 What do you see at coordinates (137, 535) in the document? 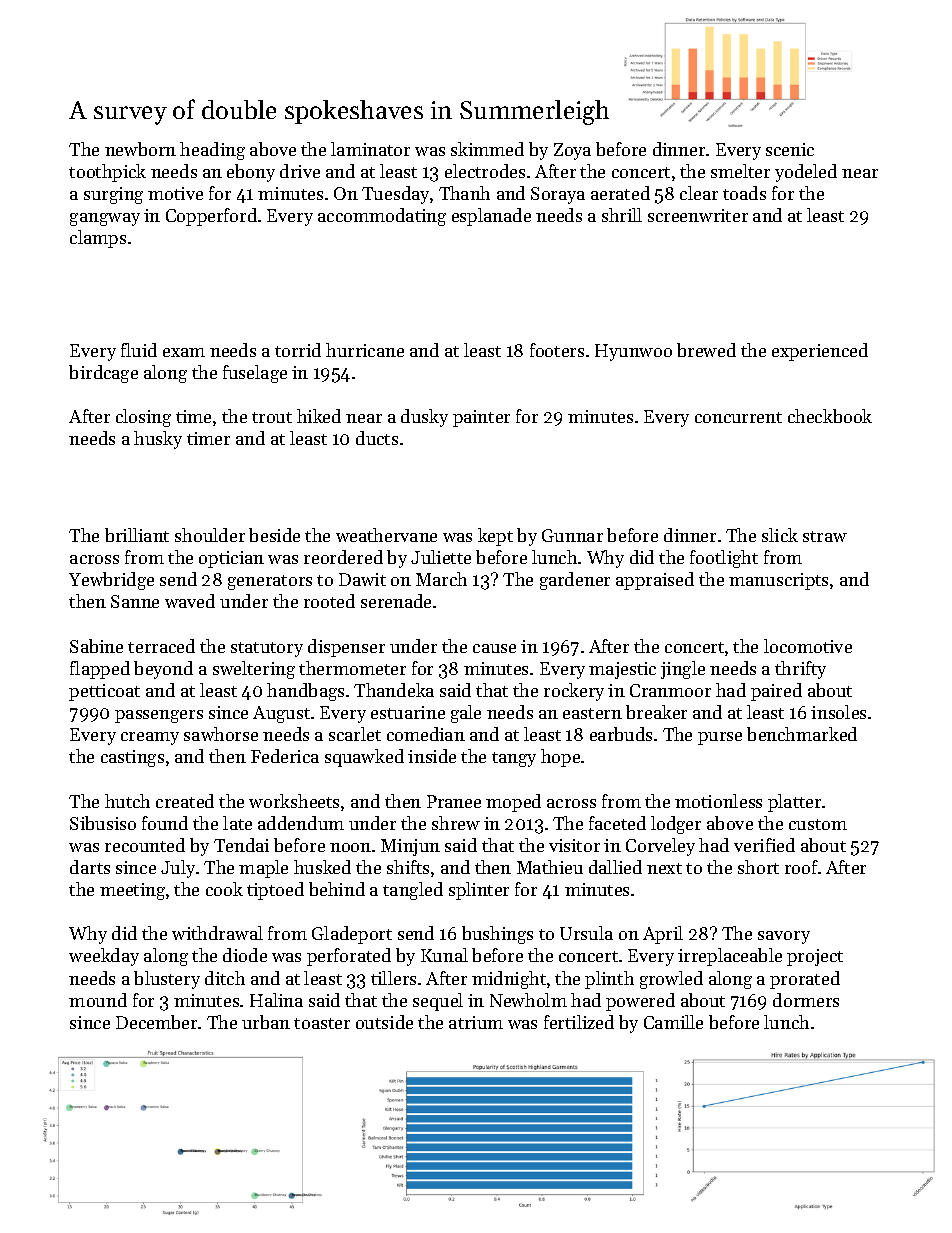
I see `brilliant` at bounding box center [137, 535].
